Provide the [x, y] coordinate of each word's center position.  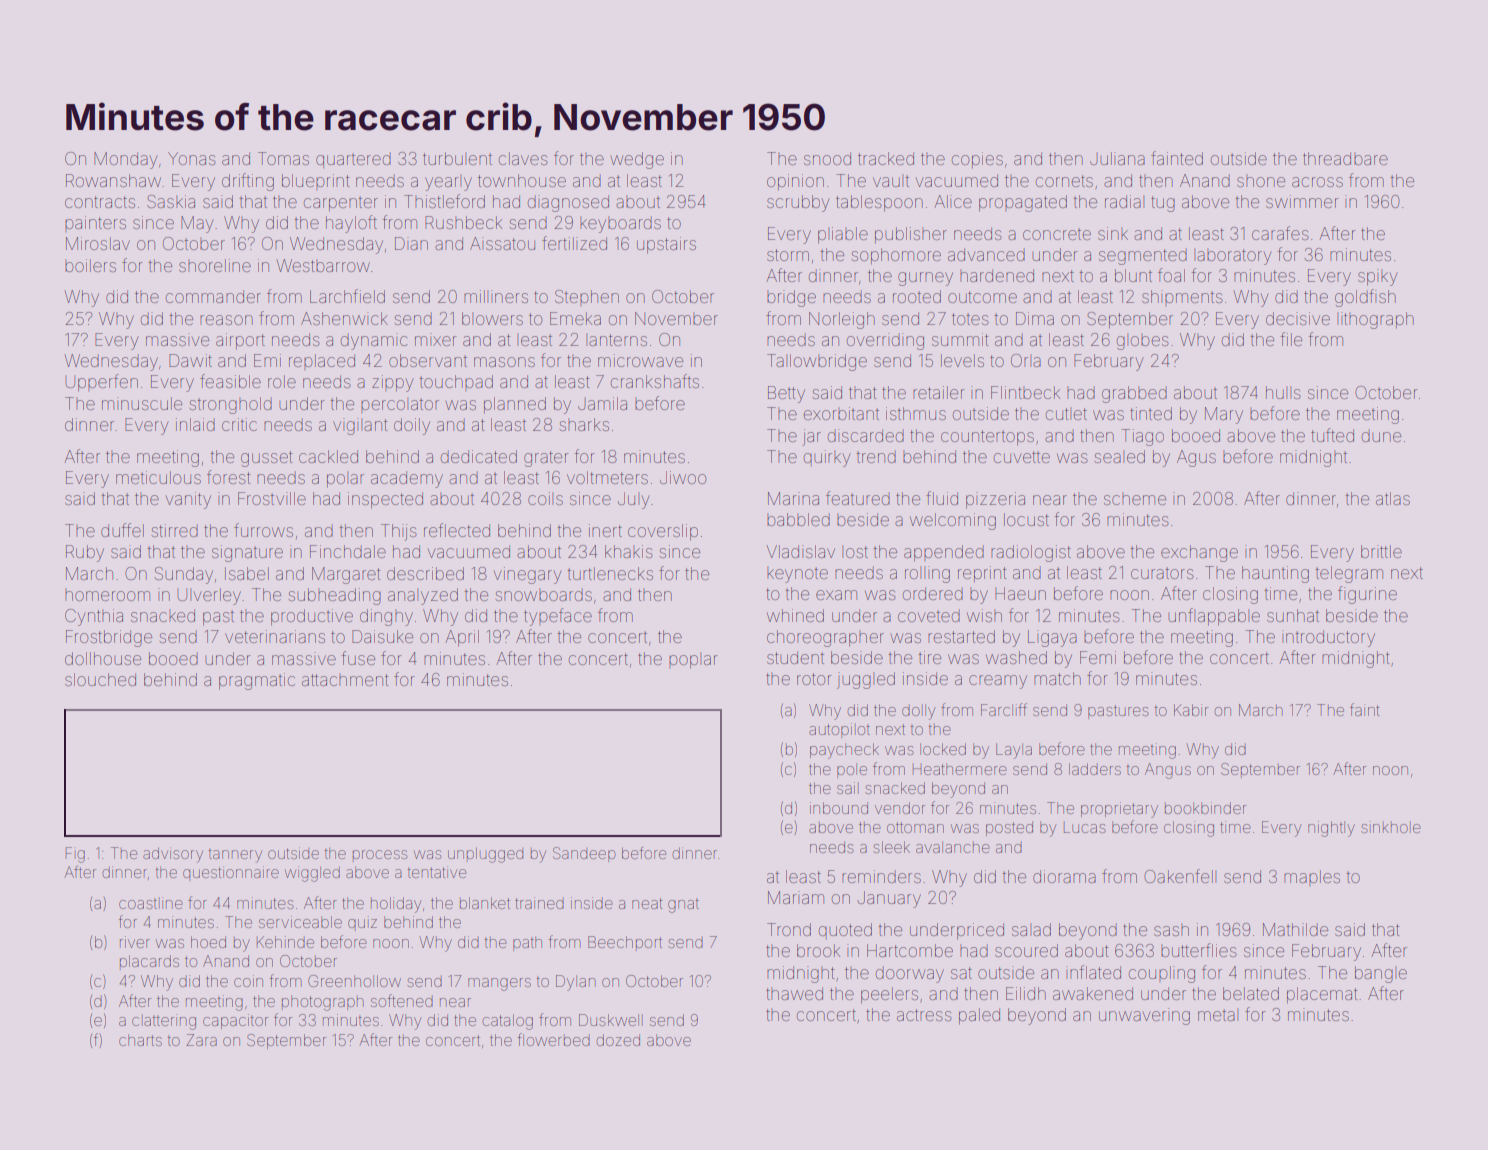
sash [1171, 929]
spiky [1377, 277]
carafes [1280, 233]
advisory [173, 855]
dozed [618, 1040]
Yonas [192, 158]
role [282, 381]
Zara [201, 1040]
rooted [917, 296]
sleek [891, 847]
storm [788, 255]
